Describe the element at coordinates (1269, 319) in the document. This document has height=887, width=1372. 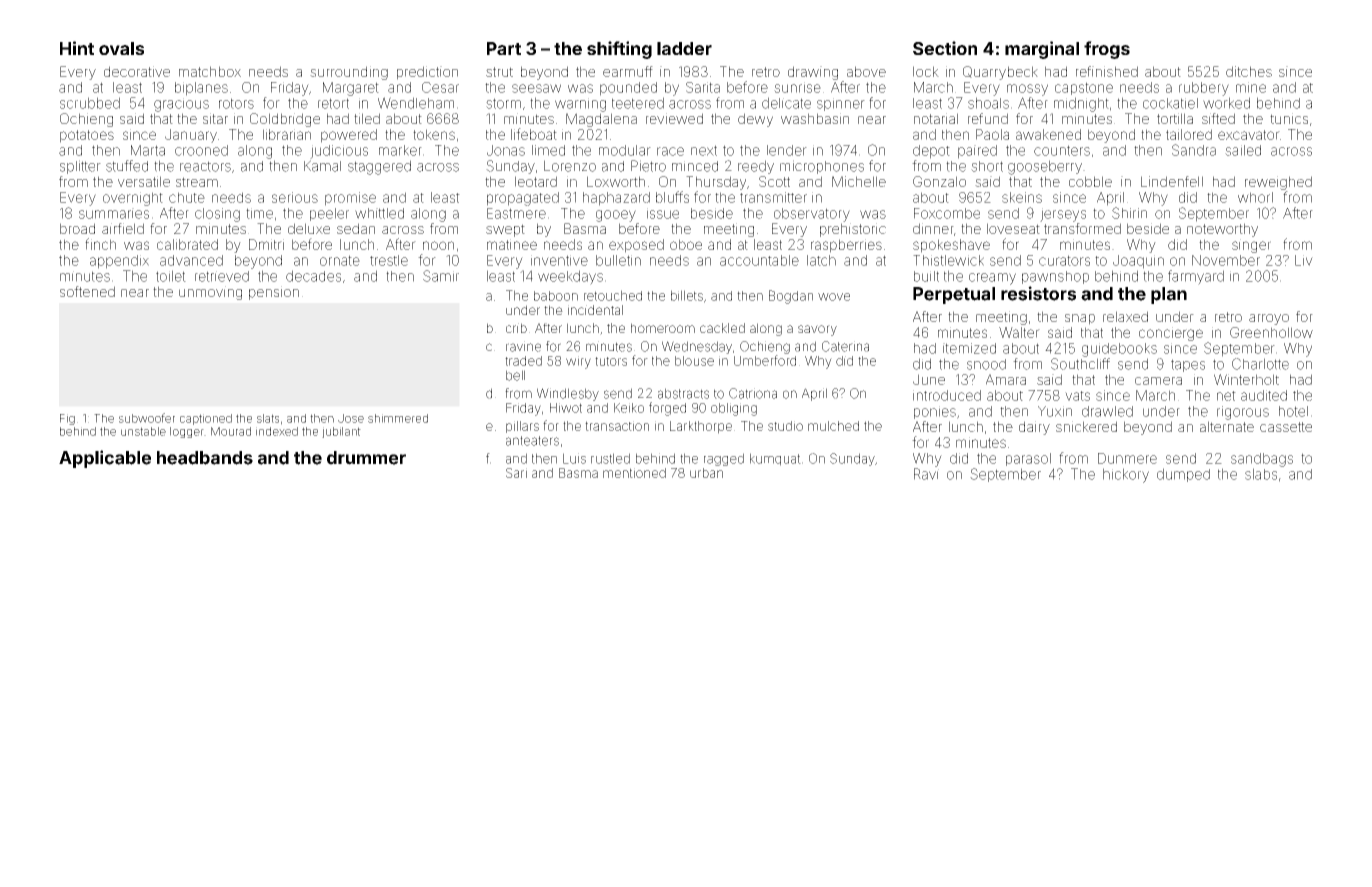
I see `arroyo` at that location.
